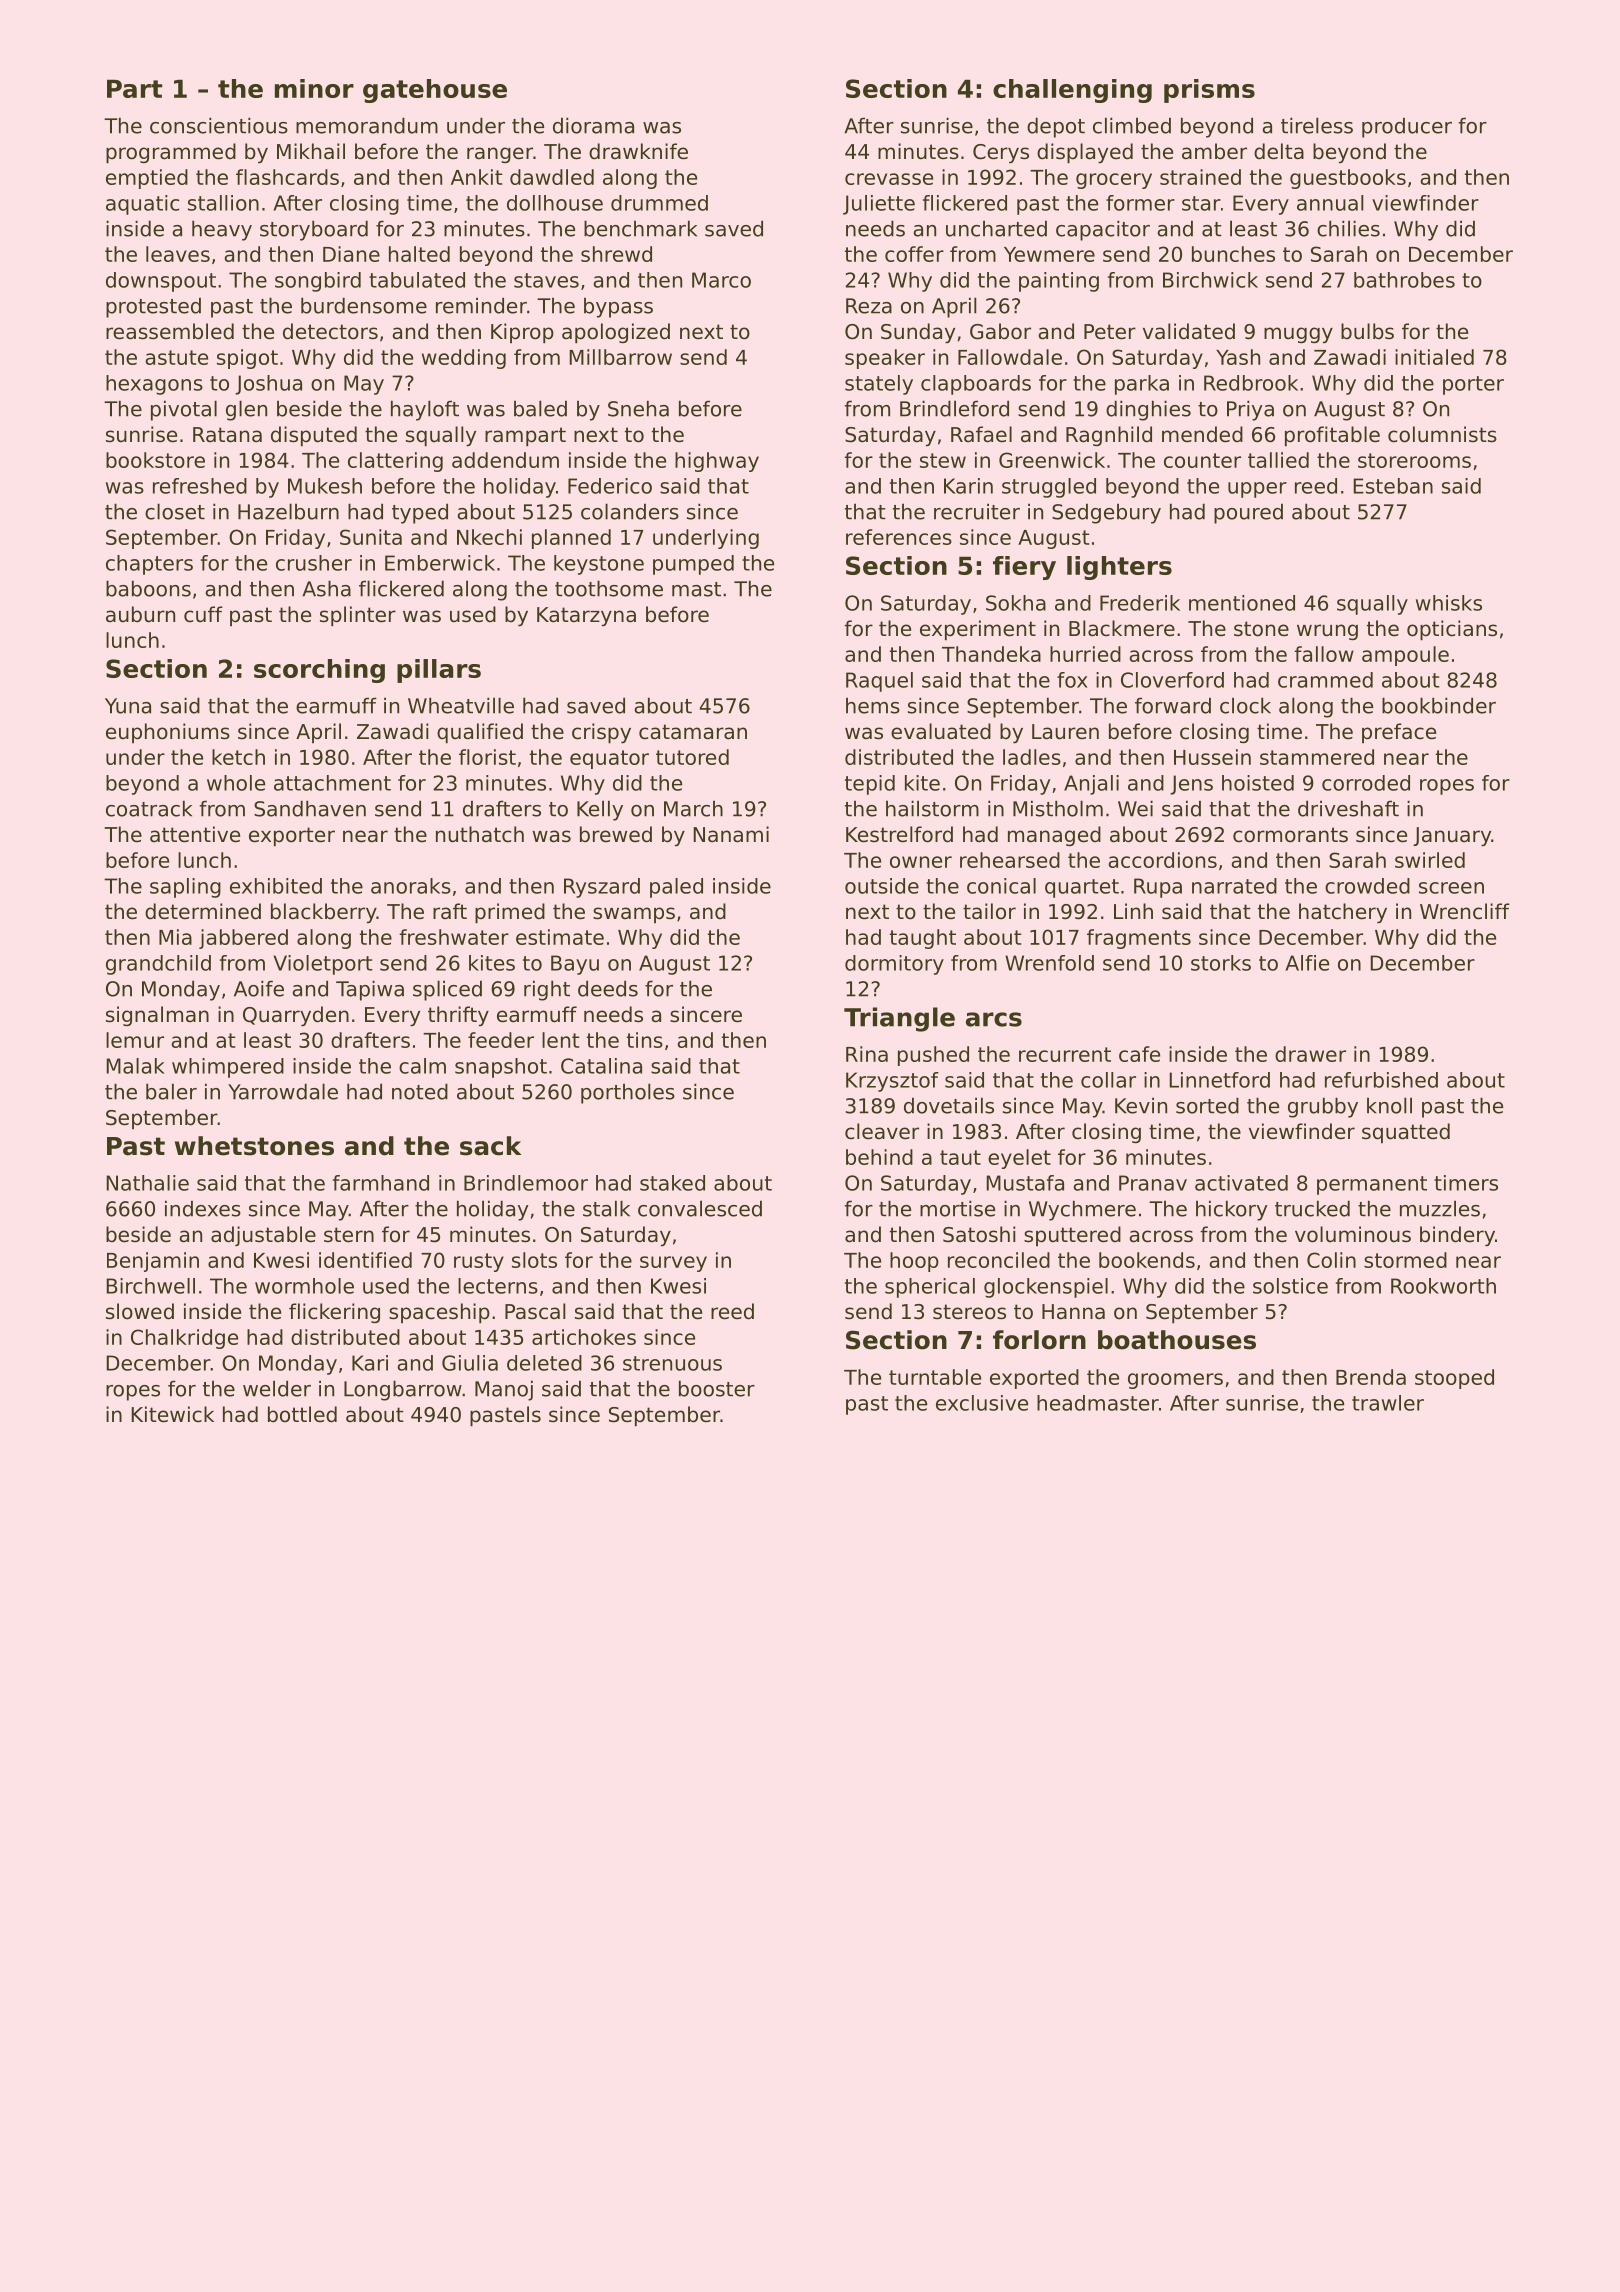 The image size is (1620, 2292). I want to click on Sneha, so click(638, 408).
